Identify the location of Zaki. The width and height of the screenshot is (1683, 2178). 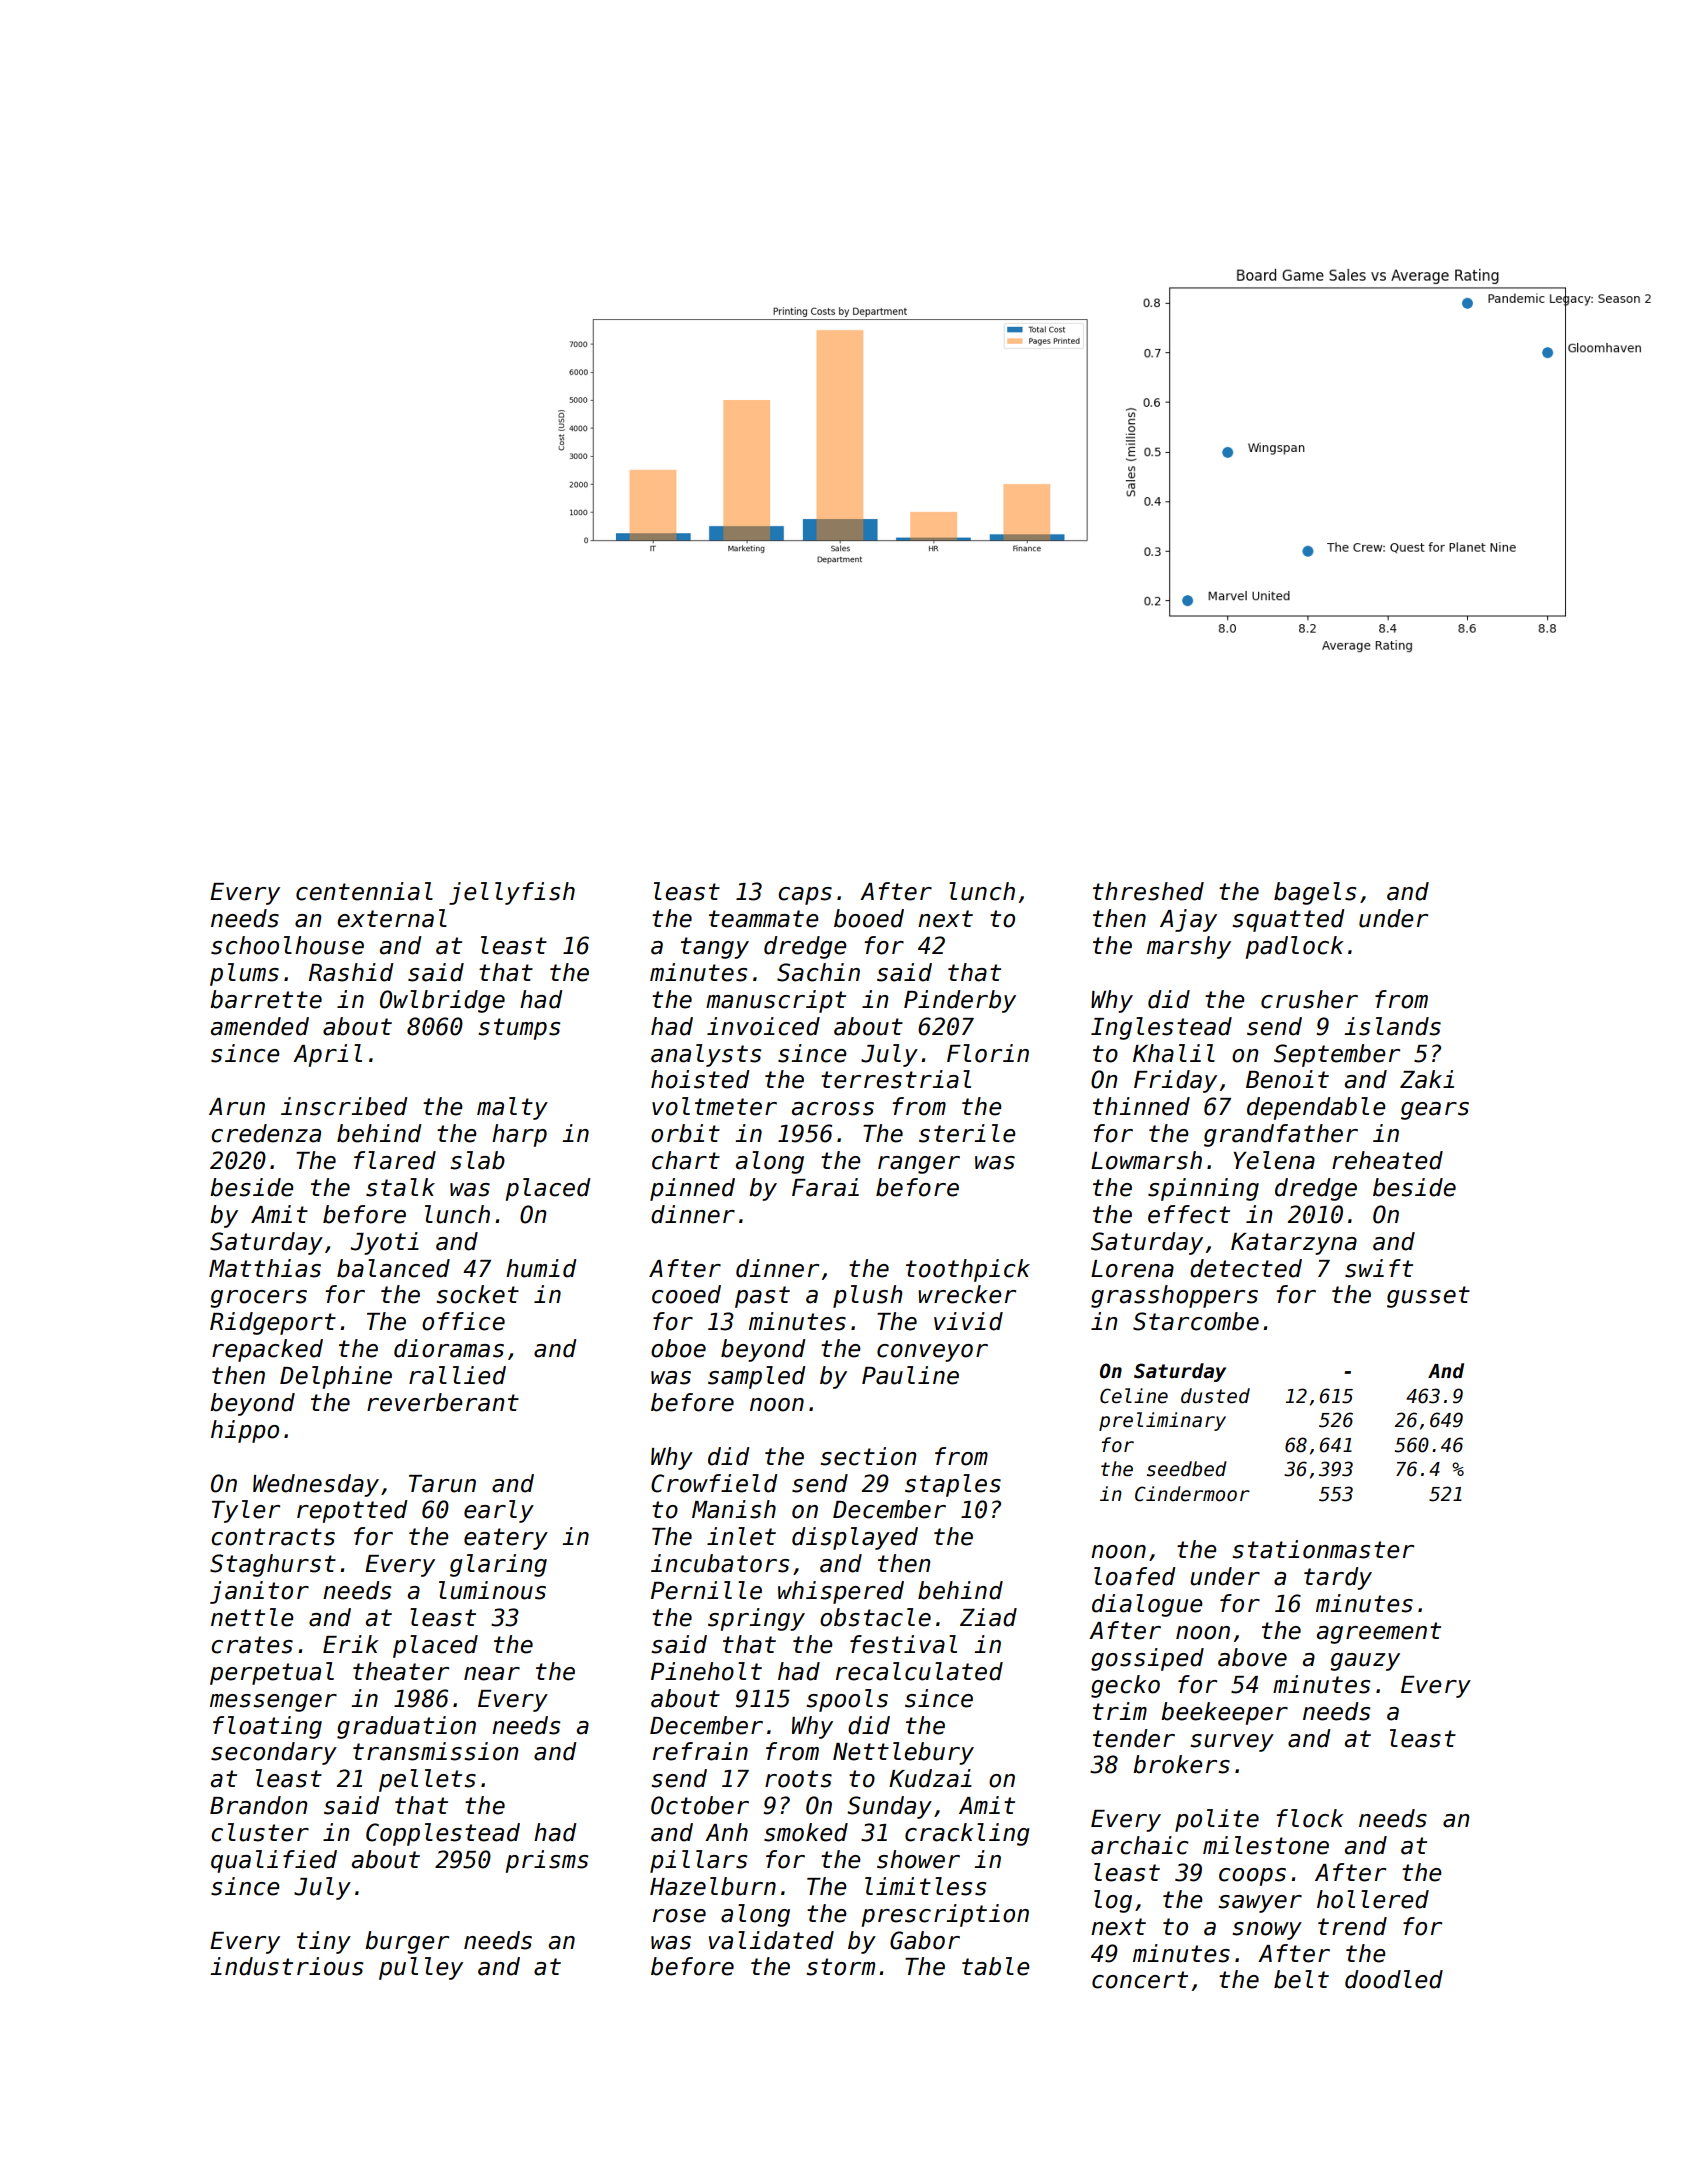
(1427, 1079).
